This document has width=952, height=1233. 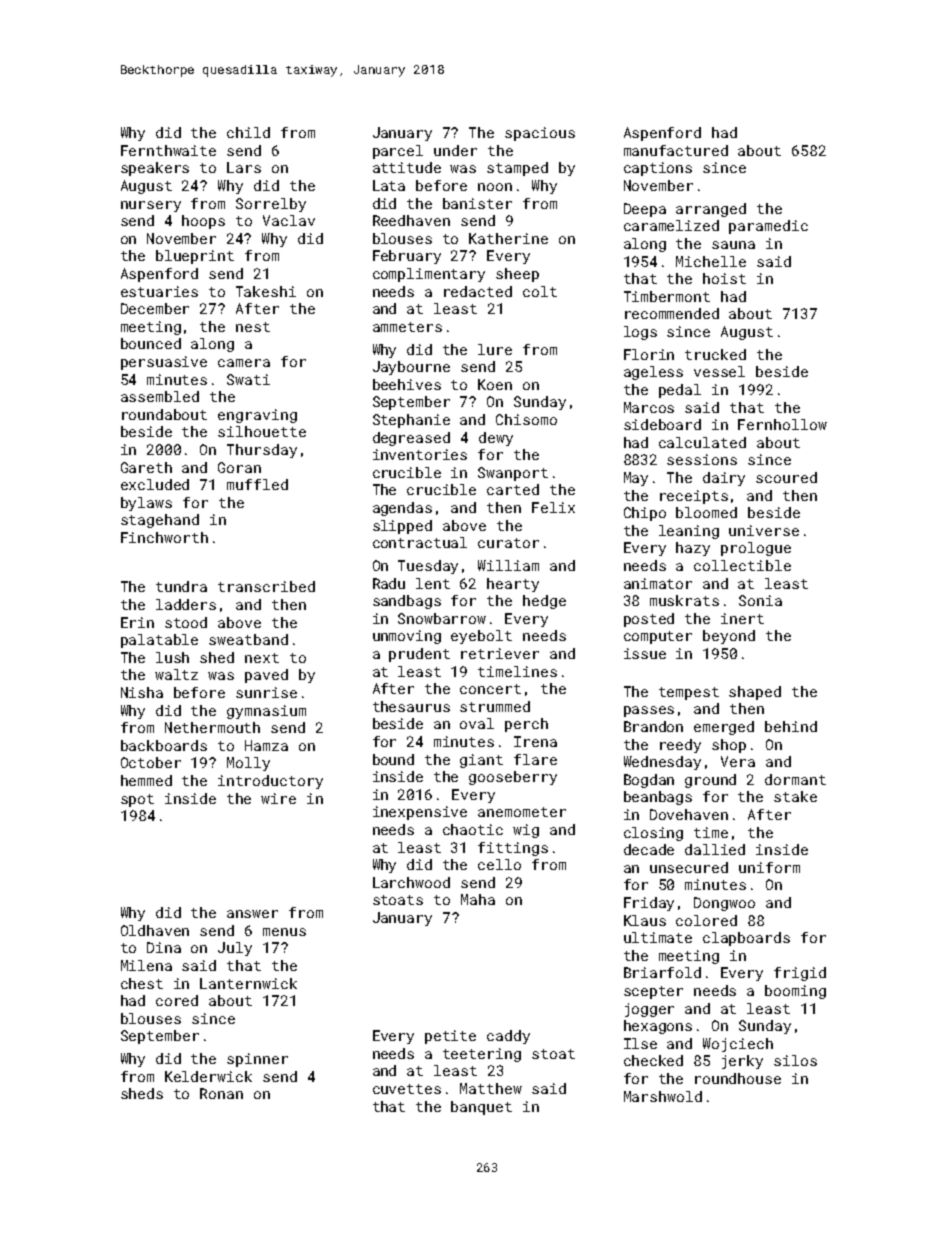 What do you see at coordinates (795, 796) in the document?
I see `stake` at bounding box center [795, 796].
